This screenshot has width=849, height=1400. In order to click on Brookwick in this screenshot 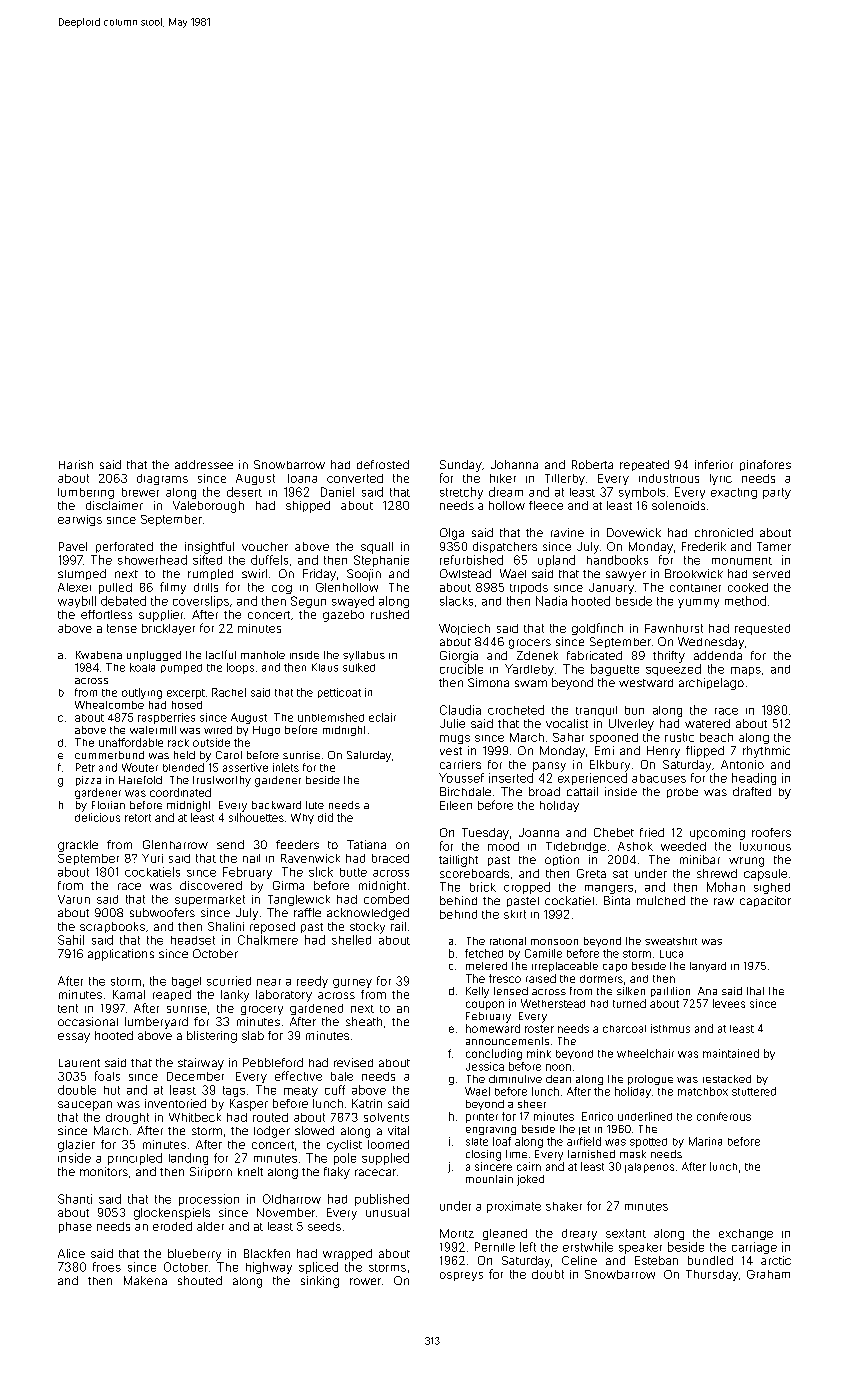, I will do `click(694, 573)`.
